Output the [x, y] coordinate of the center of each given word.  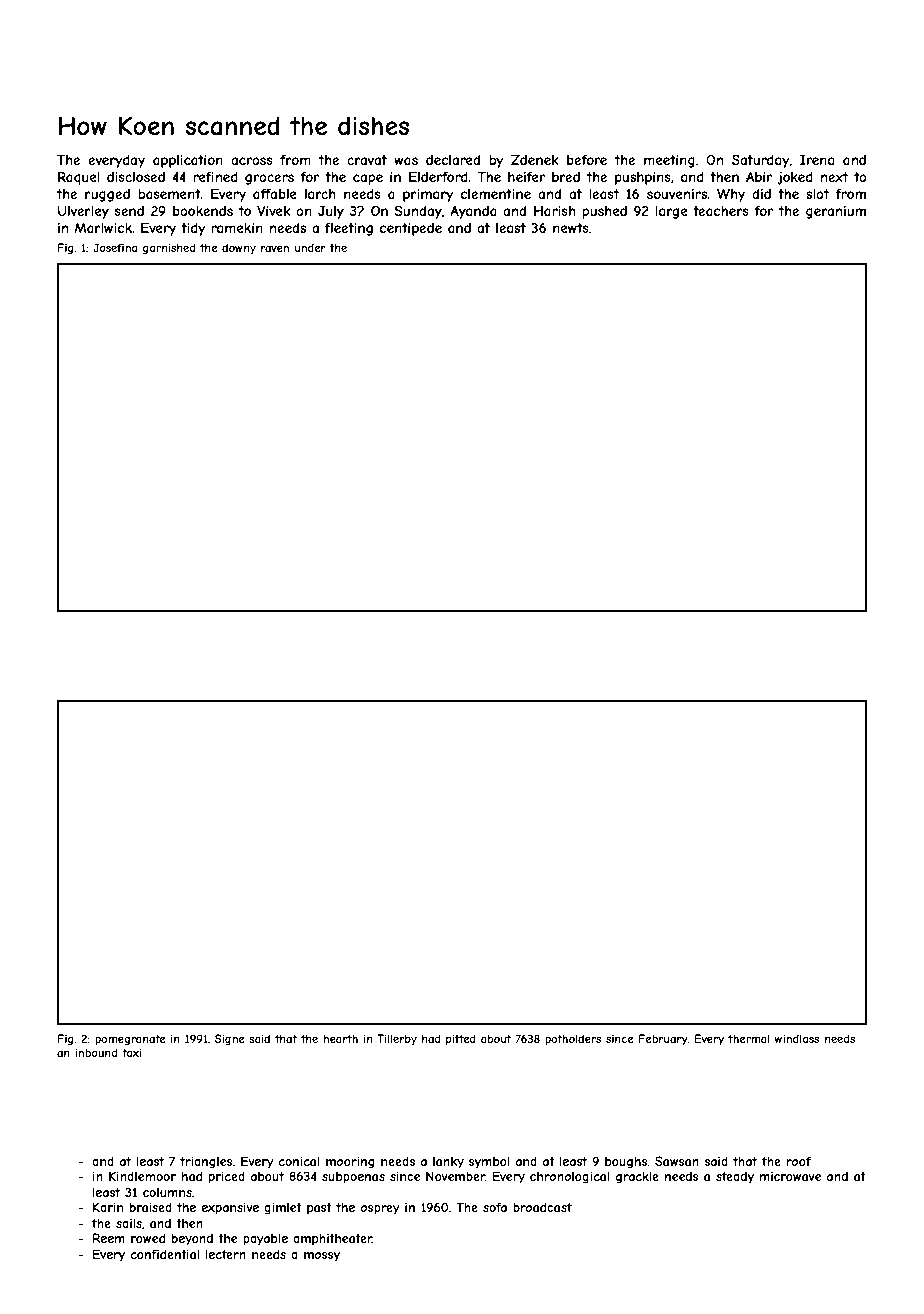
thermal [749, 1038]
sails [129, 1223]
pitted [461, 1039]
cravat [367, 160]
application [188, 161]
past [319, 1209]
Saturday [761, 161]
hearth [341, 1038]
